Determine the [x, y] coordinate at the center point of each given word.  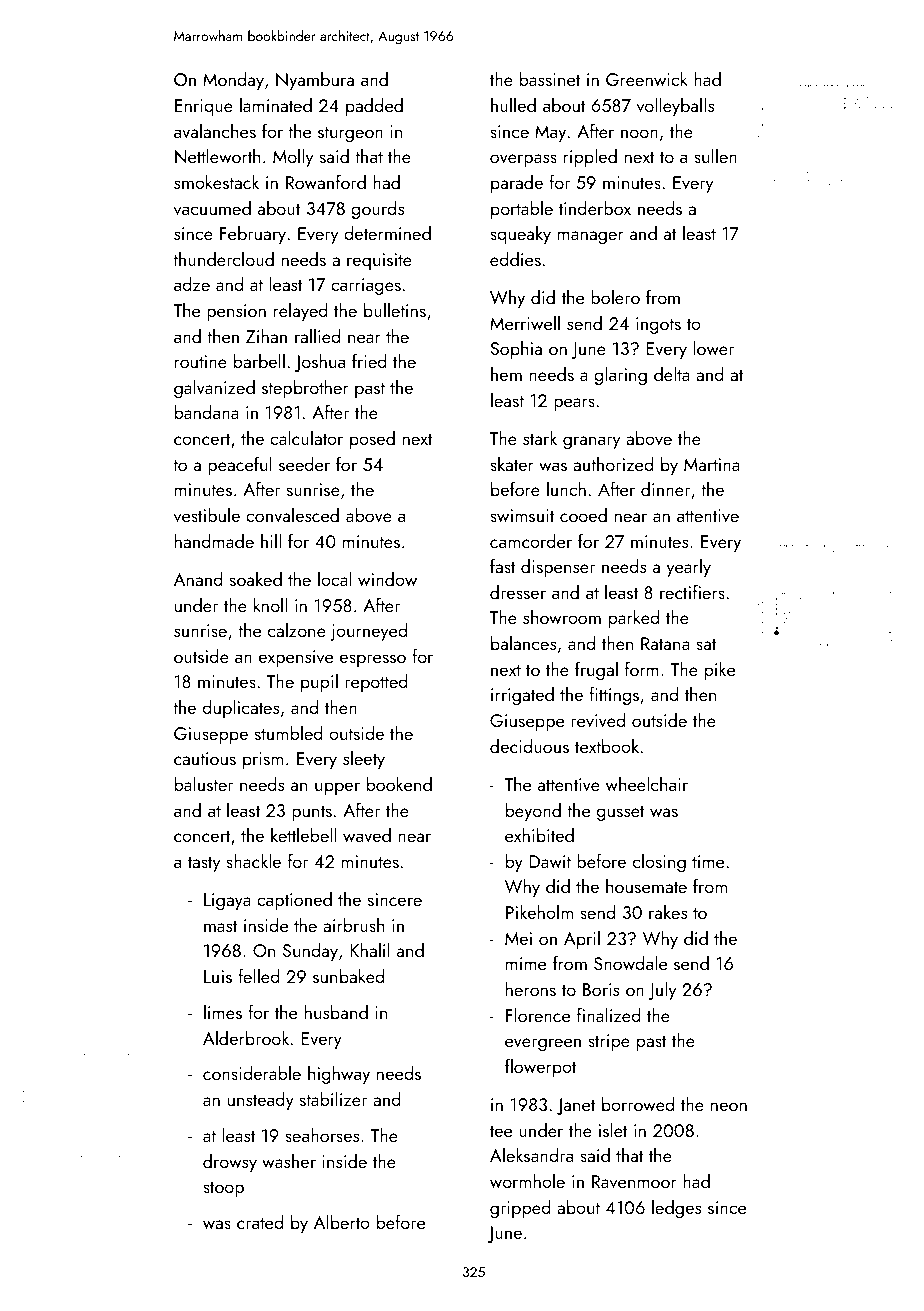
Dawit [550, 861]
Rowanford [326, 181]
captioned [294, 901]
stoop [223, 1189]
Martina [712, 464]
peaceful [240, 465]
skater [512, 464]
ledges [676, 1209]
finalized [609, 1014]
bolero [615, 297]
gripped [520, 1209]
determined [387, 233]
